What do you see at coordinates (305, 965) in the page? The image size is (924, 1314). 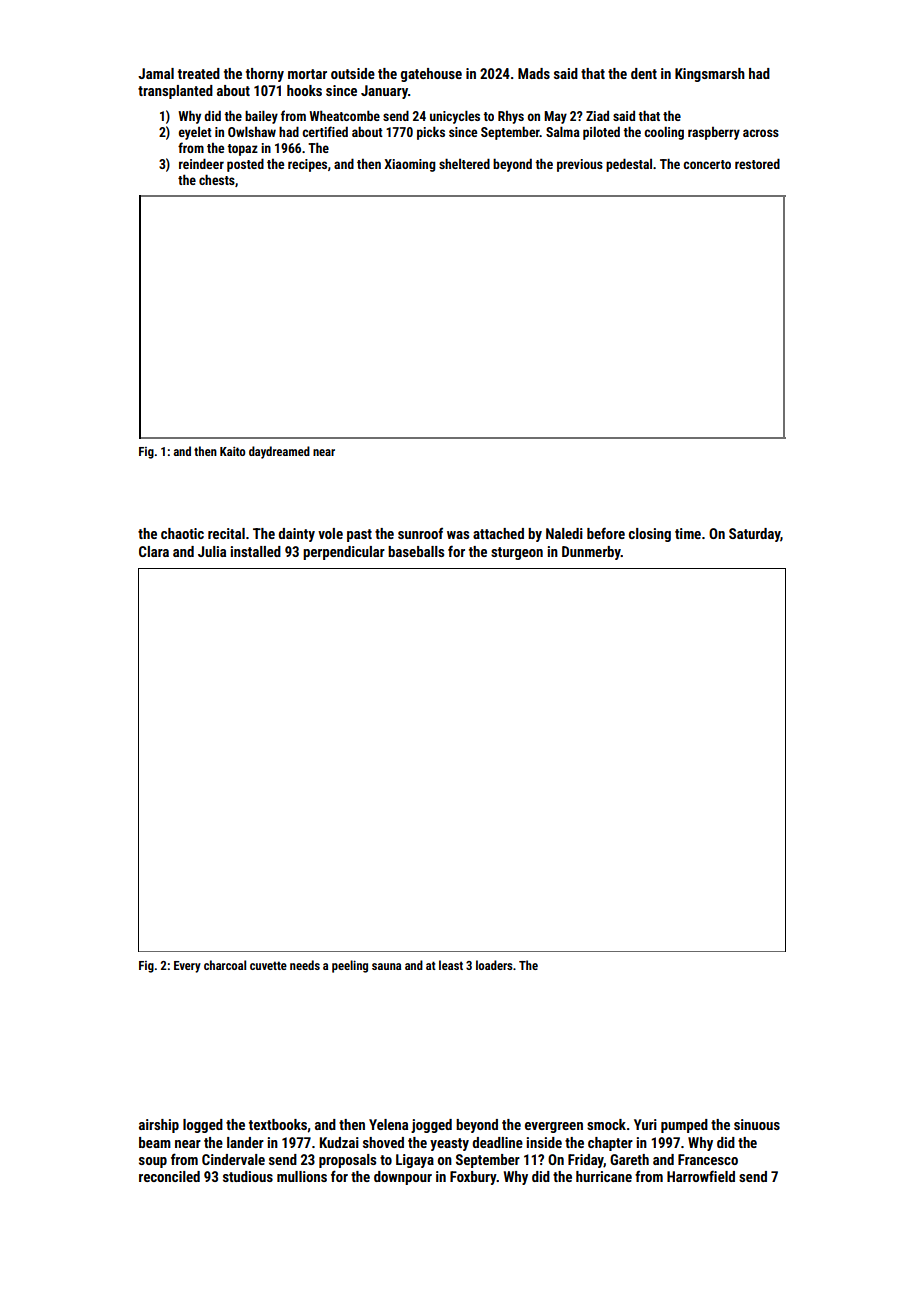 I see `needs` at bounding box center [305, 965].
